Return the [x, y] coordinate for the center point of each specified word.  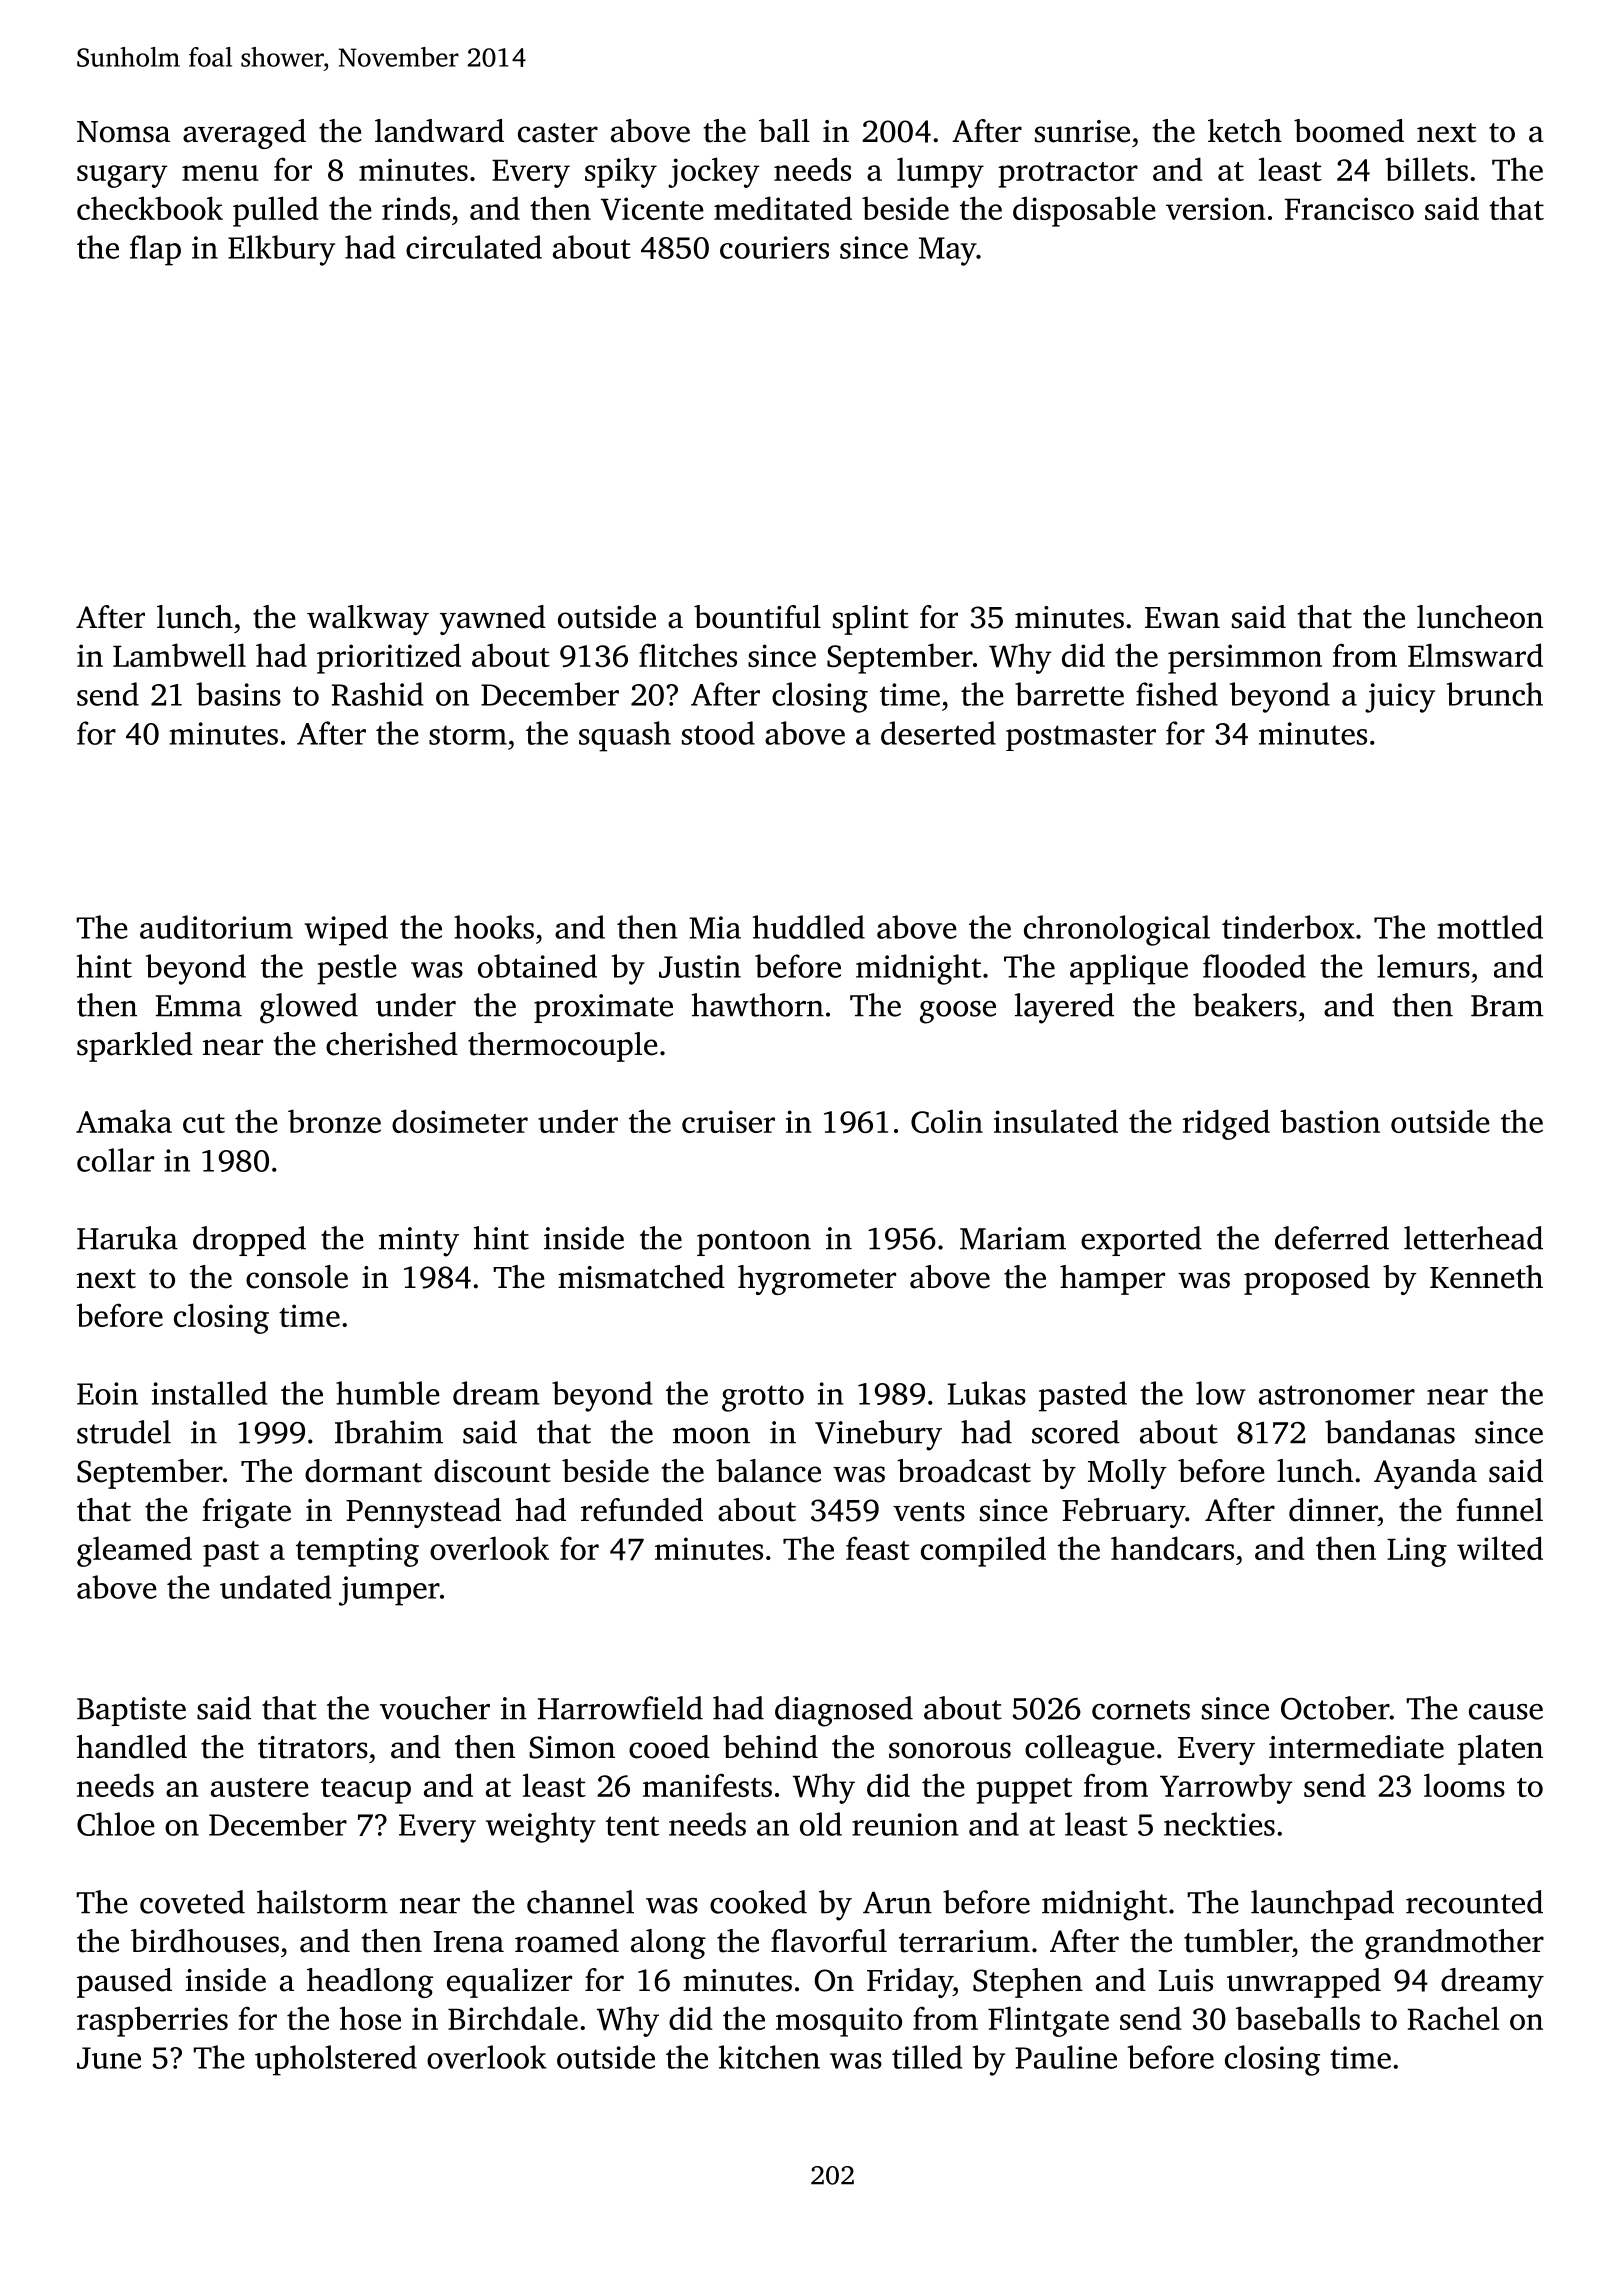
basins [238, 694]
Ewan [1182, 618]
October [1335, 1708]
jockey [714, 172]
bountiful [757, 617]
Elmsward [1475, 655]
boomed [1349, 131]
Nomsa [123, 132]
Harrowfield [620, 1708]
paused [124, 1983]
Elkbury [281, 250]
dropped [249, 1241]
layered [1064, 1008]
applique [1129, 969]
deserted [938, 733]
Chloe [116, 1824]
